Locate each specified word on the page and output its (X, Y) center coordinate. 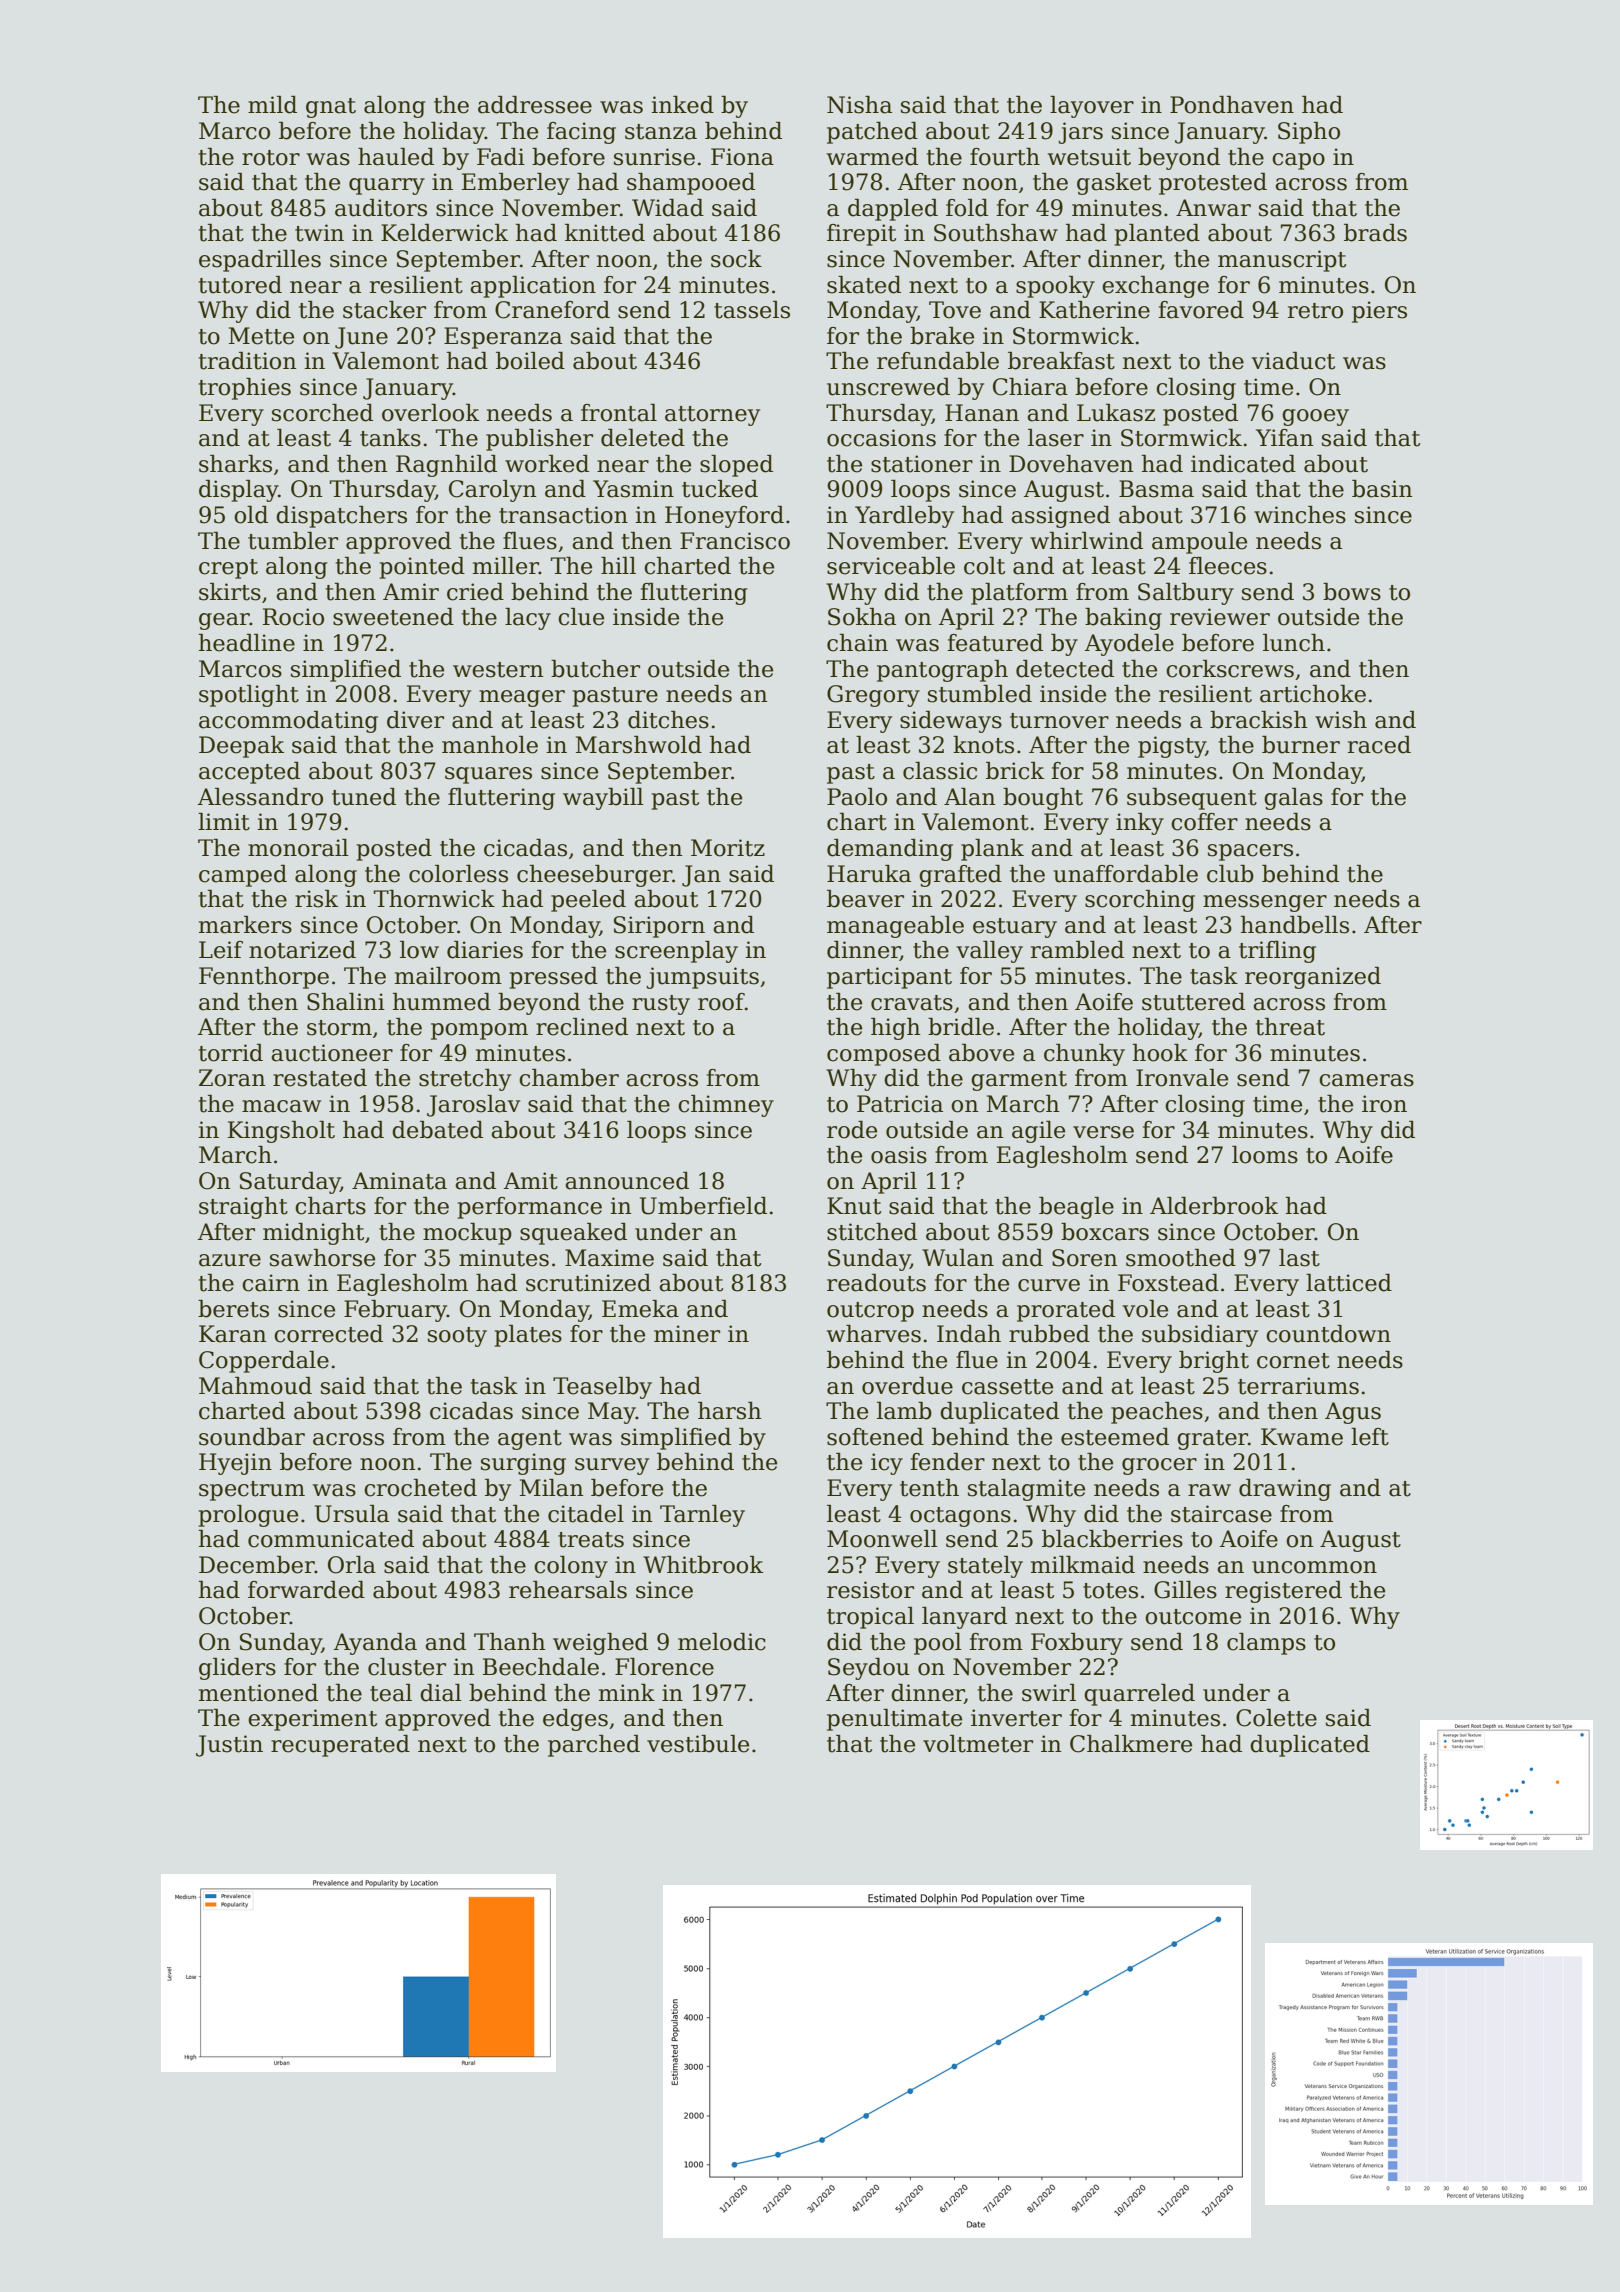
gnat (331, 108)
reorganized (1313, 978)
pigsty (1172, 747)
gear (224, 621)
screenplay (676, 952)
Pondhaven (1232, 105)
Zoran (232, 1078)
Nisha (859, 105)
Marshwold (639, 745)
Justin (229, 1746)
